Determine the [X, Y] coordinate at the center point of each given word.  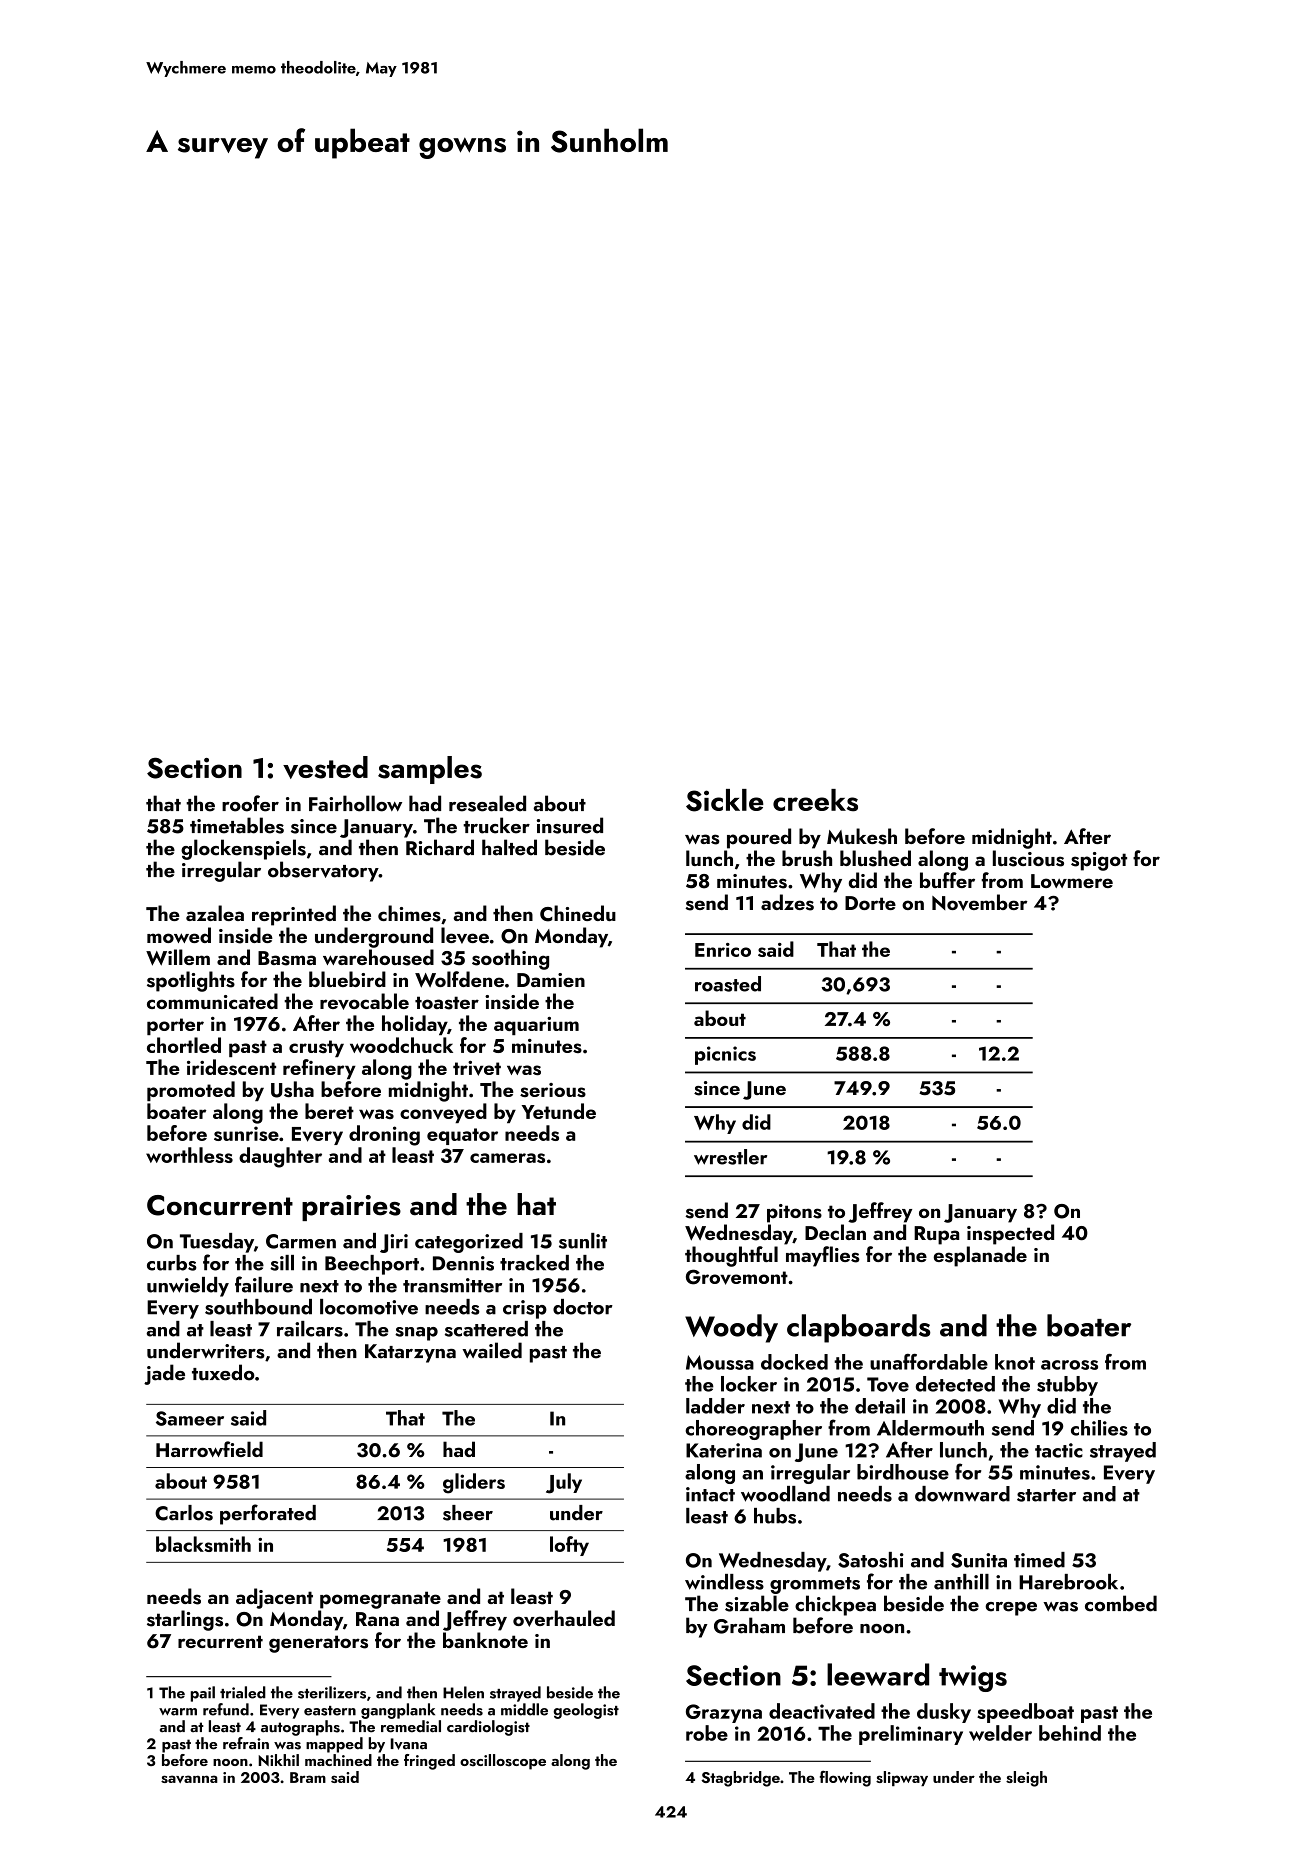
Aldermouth [930, 1428]
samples [430, 770]
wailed [492, 1350]
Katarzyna [410, 1353]
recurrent [220, 1641]
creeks [815, 800]
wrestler [730, 1157]
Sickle [725, 800]
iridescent [231, 1067]
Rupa [936, 1235]
